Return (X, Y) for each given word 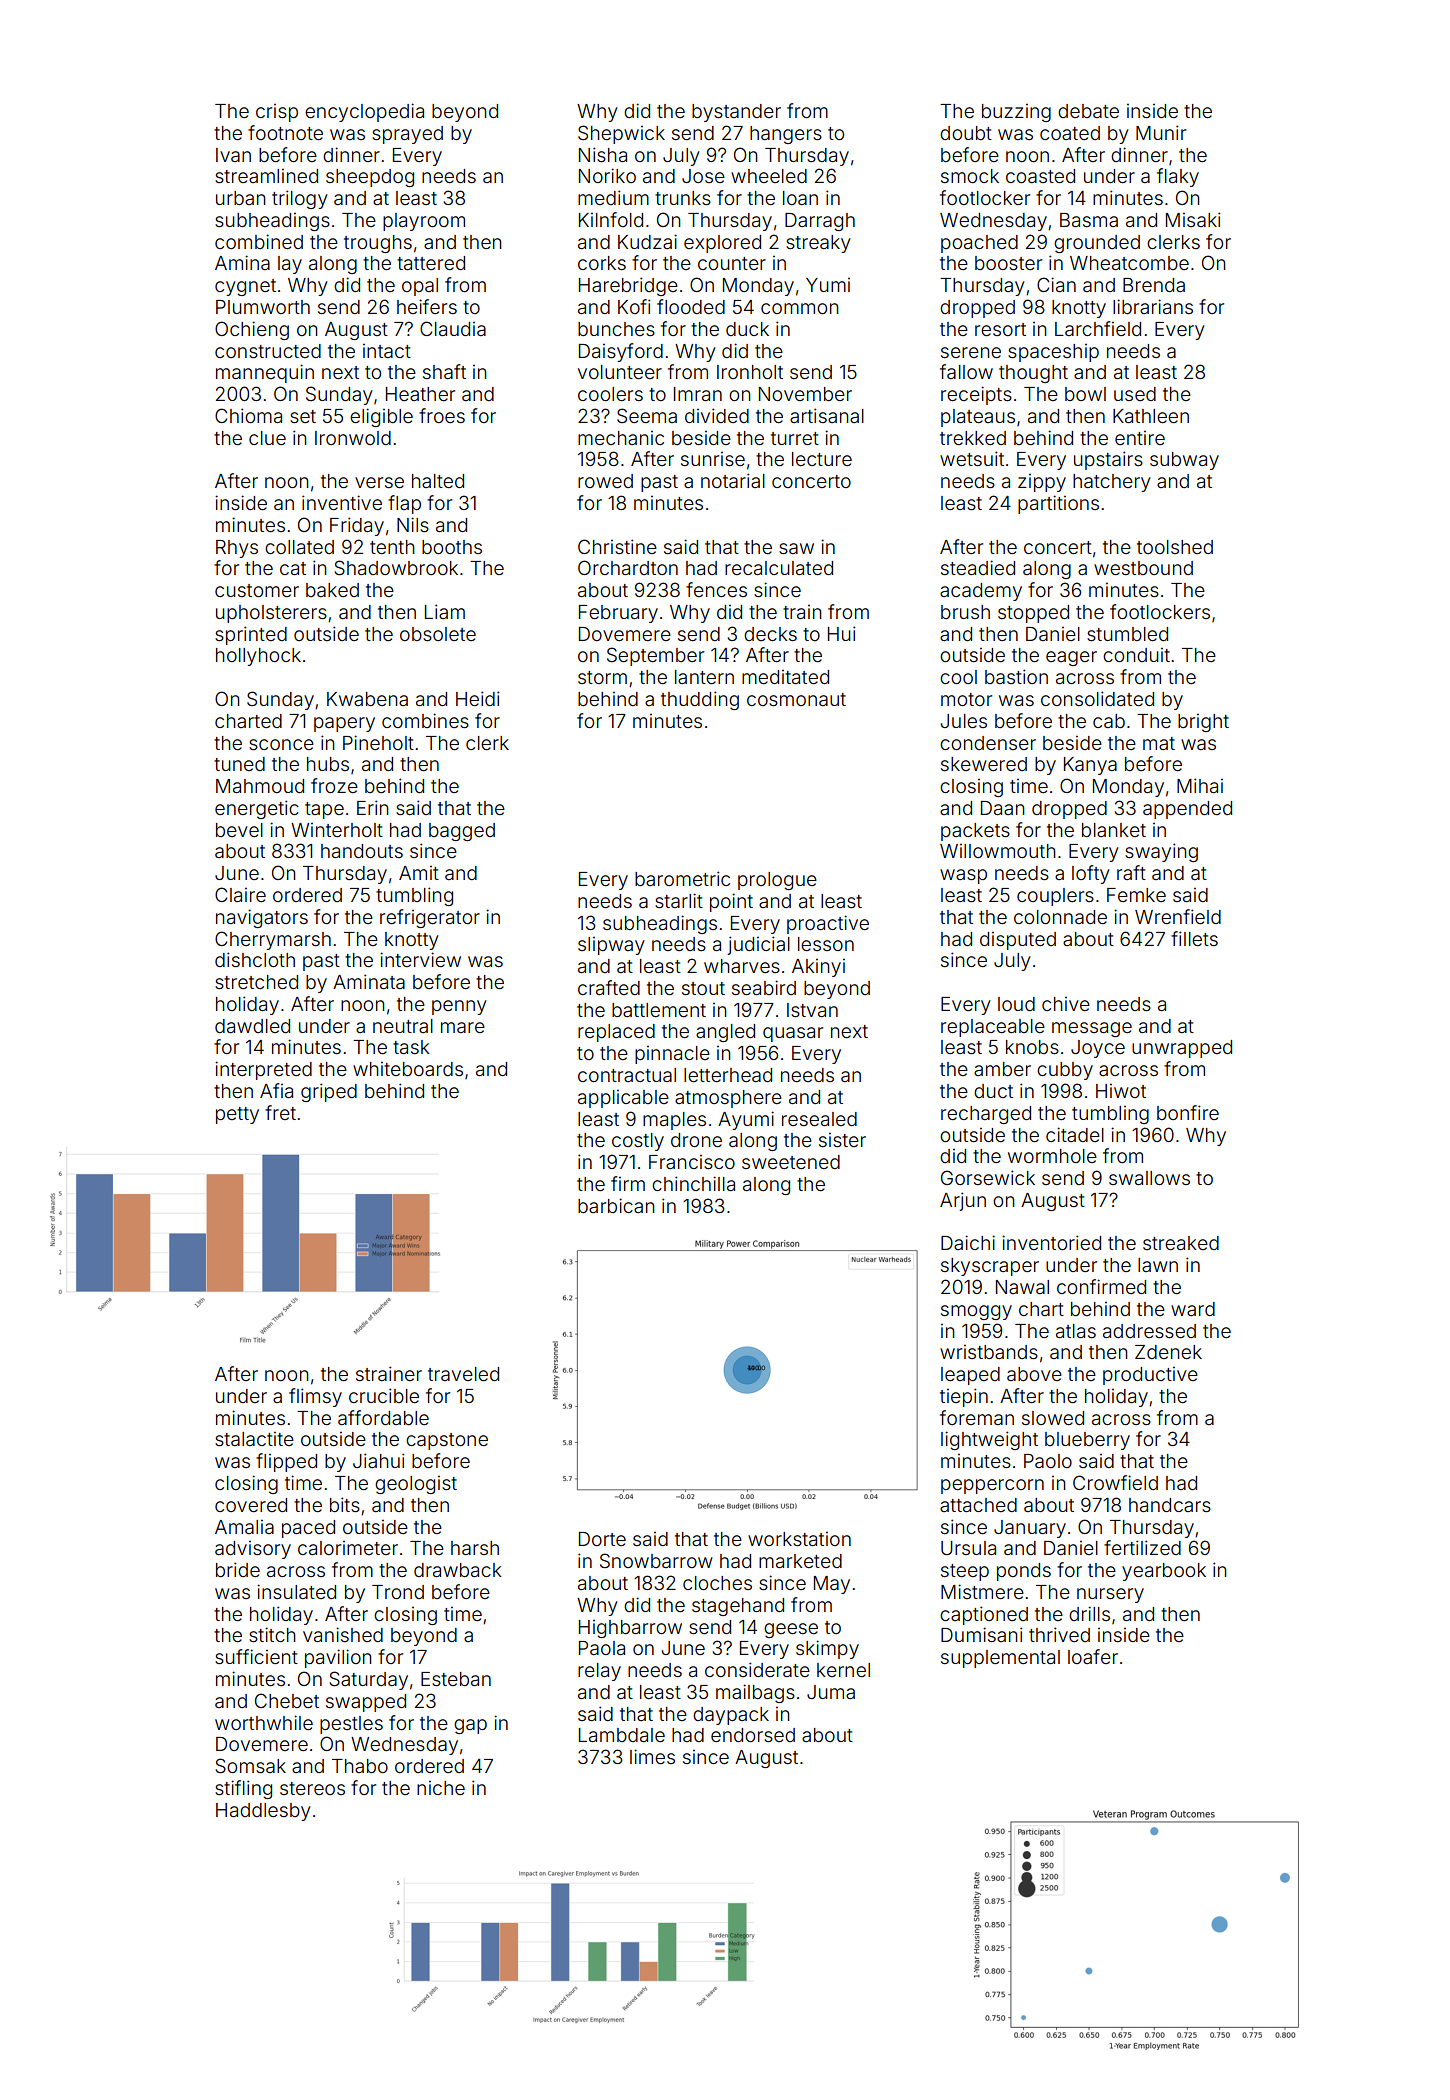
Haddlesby (263, 1812)
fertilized (1142, 1547)
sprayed (407, 135)
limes (652, 1756)
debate (1088, 111)
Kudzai (647, 241)
